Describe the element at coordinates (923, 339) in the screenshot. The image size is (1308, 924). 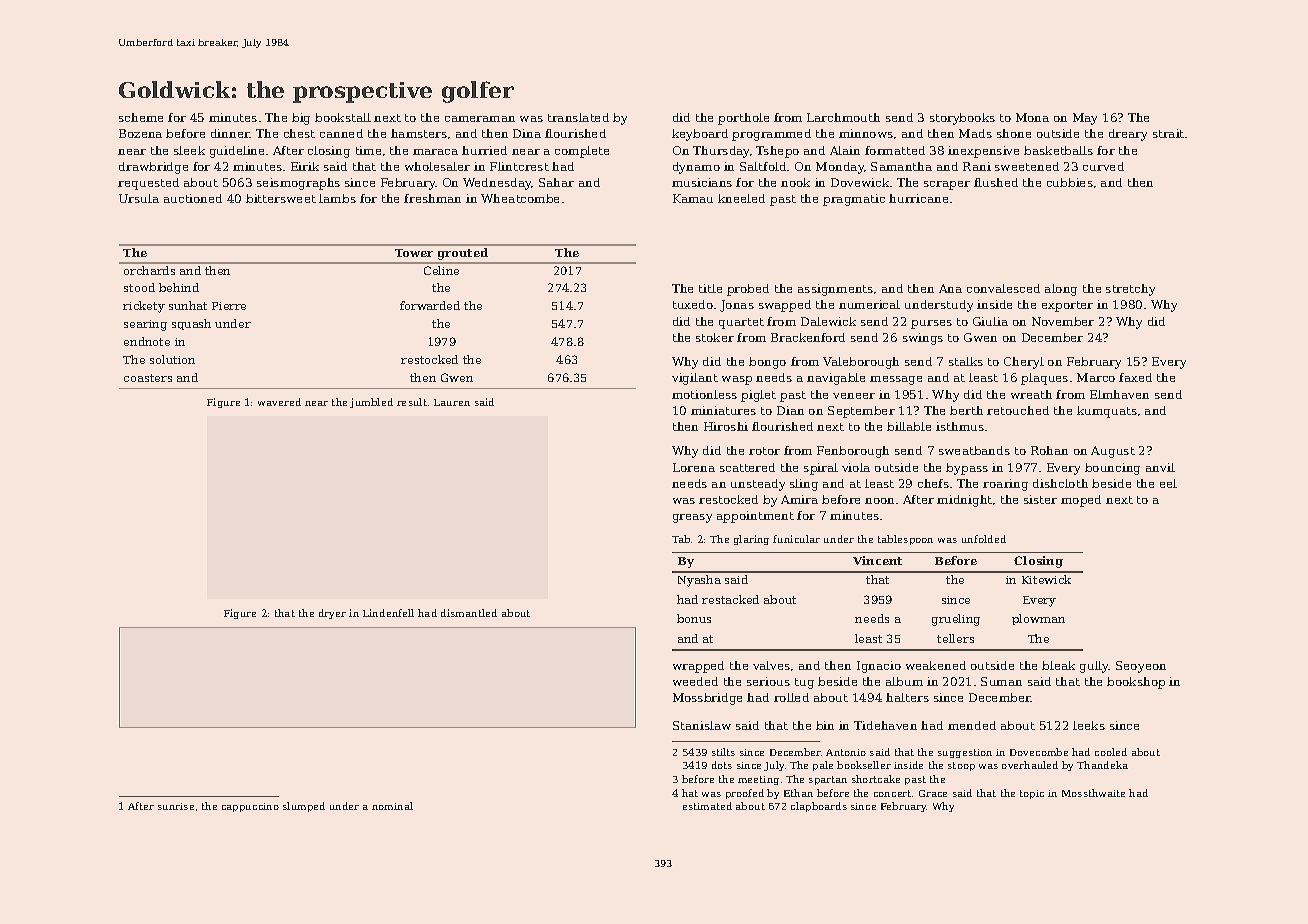
I see `swings` at that location.
